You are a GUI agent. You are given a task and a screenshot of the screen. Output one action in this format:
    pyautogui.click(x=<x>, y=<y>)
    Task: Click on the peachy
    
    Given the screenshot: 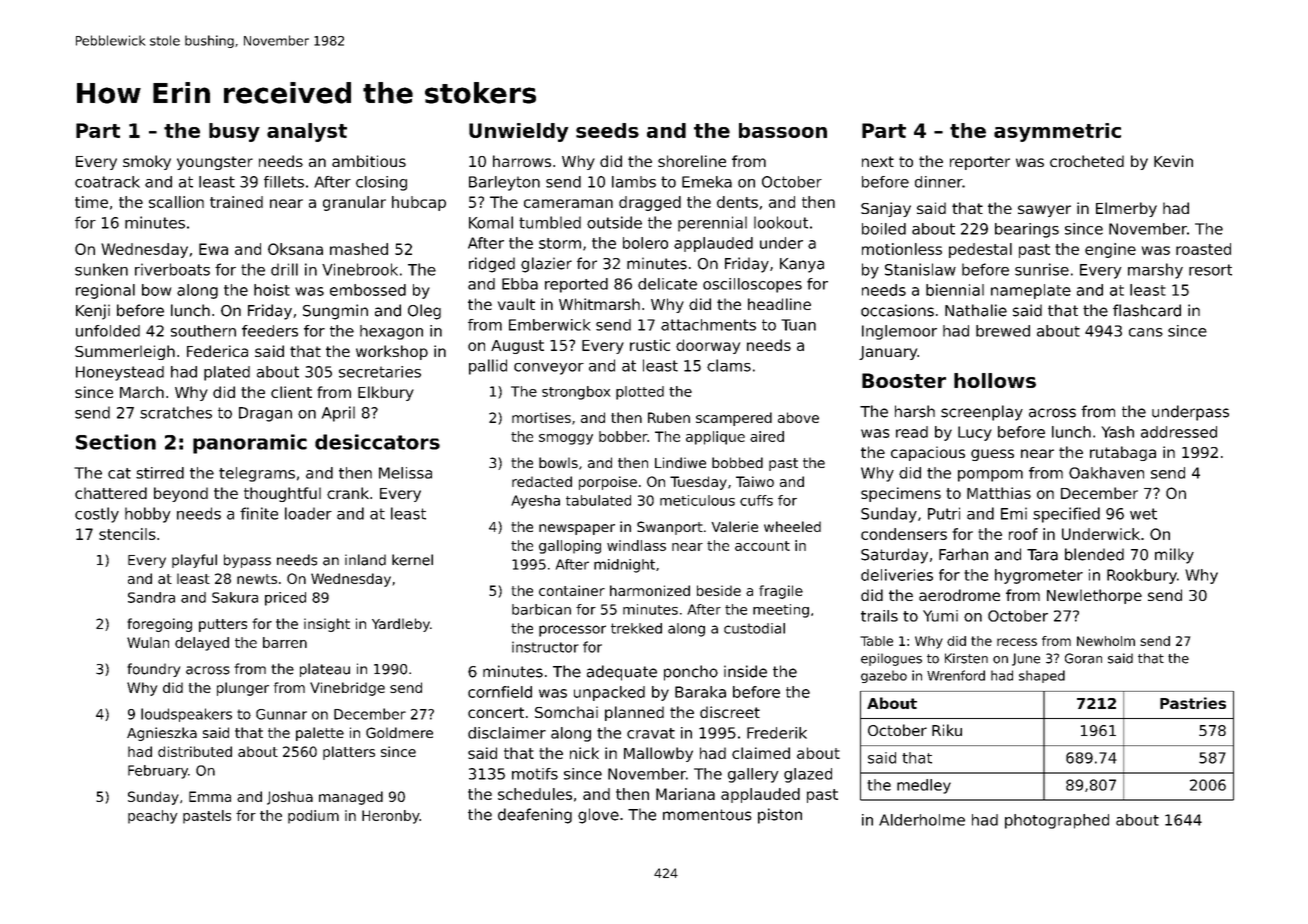 What is the action you would take?
    pyautogui.click(x=153, y=817)
